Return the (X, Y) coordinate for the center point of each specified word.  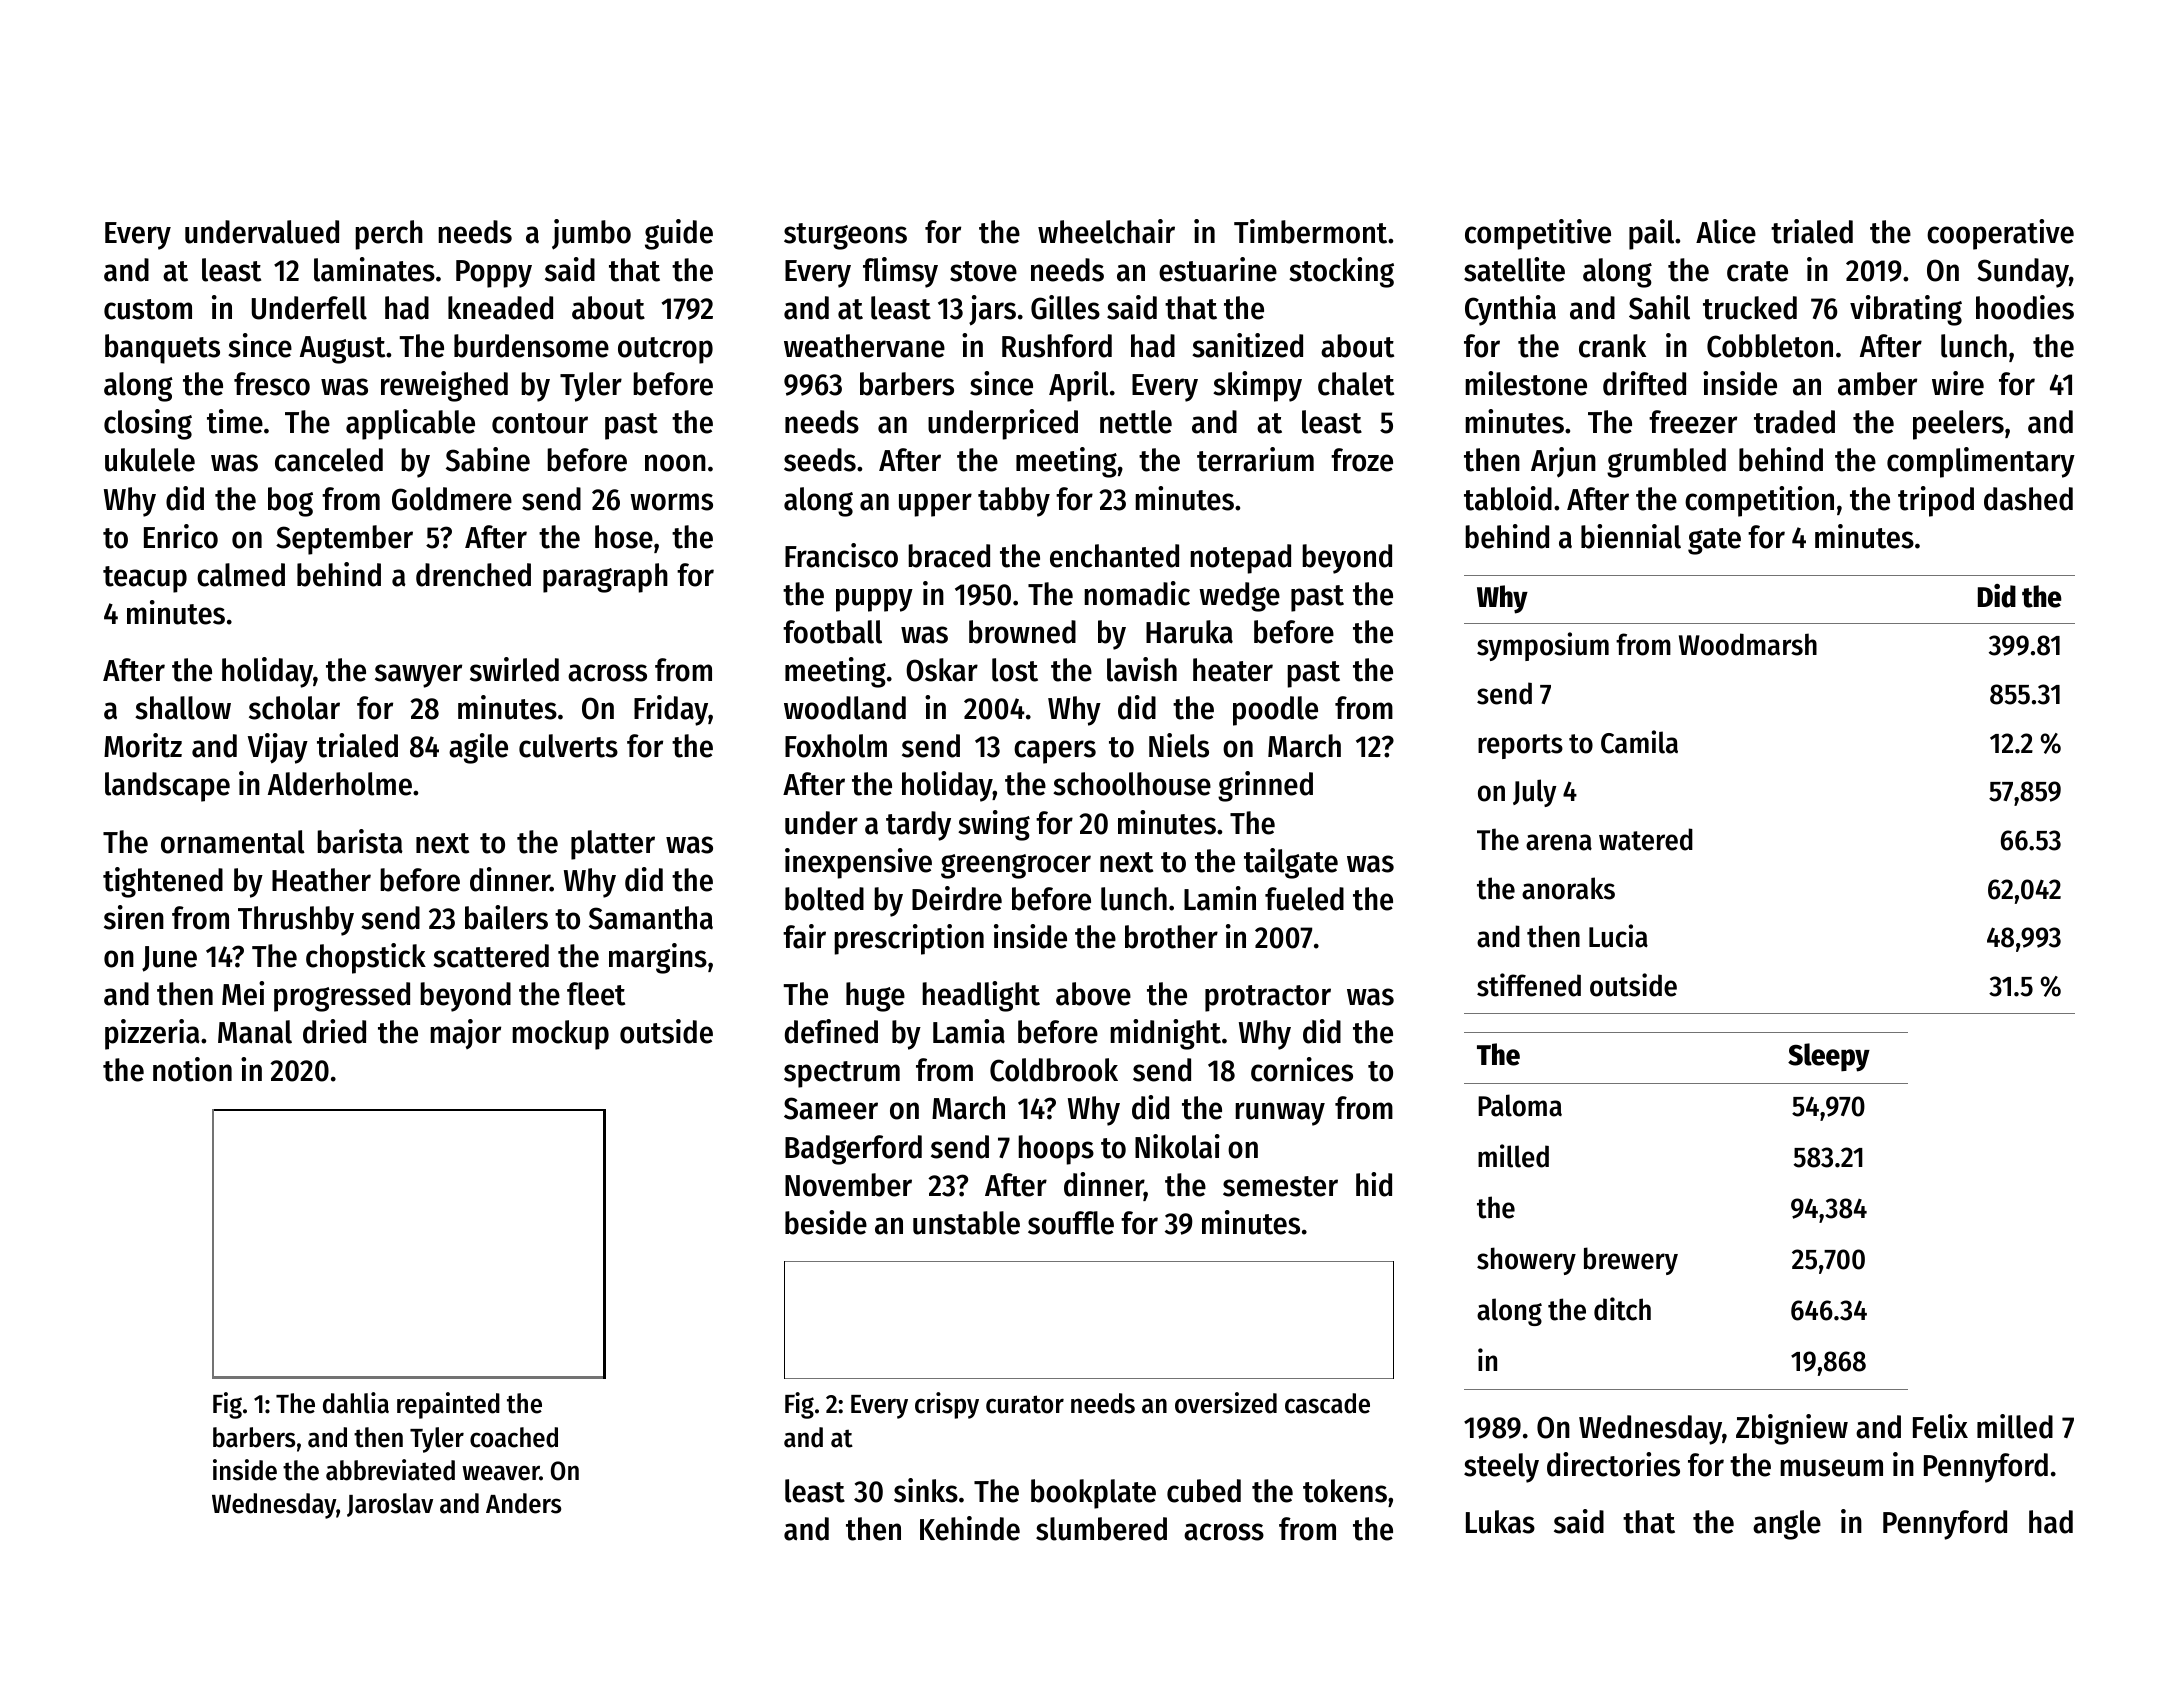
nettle (1136, 422)
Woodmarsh (1748, 644)
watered (1646, 839)
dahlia (356, 1403)
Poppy (494, 274)
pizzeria (152, 1034)
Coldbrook (1054, 1070)
